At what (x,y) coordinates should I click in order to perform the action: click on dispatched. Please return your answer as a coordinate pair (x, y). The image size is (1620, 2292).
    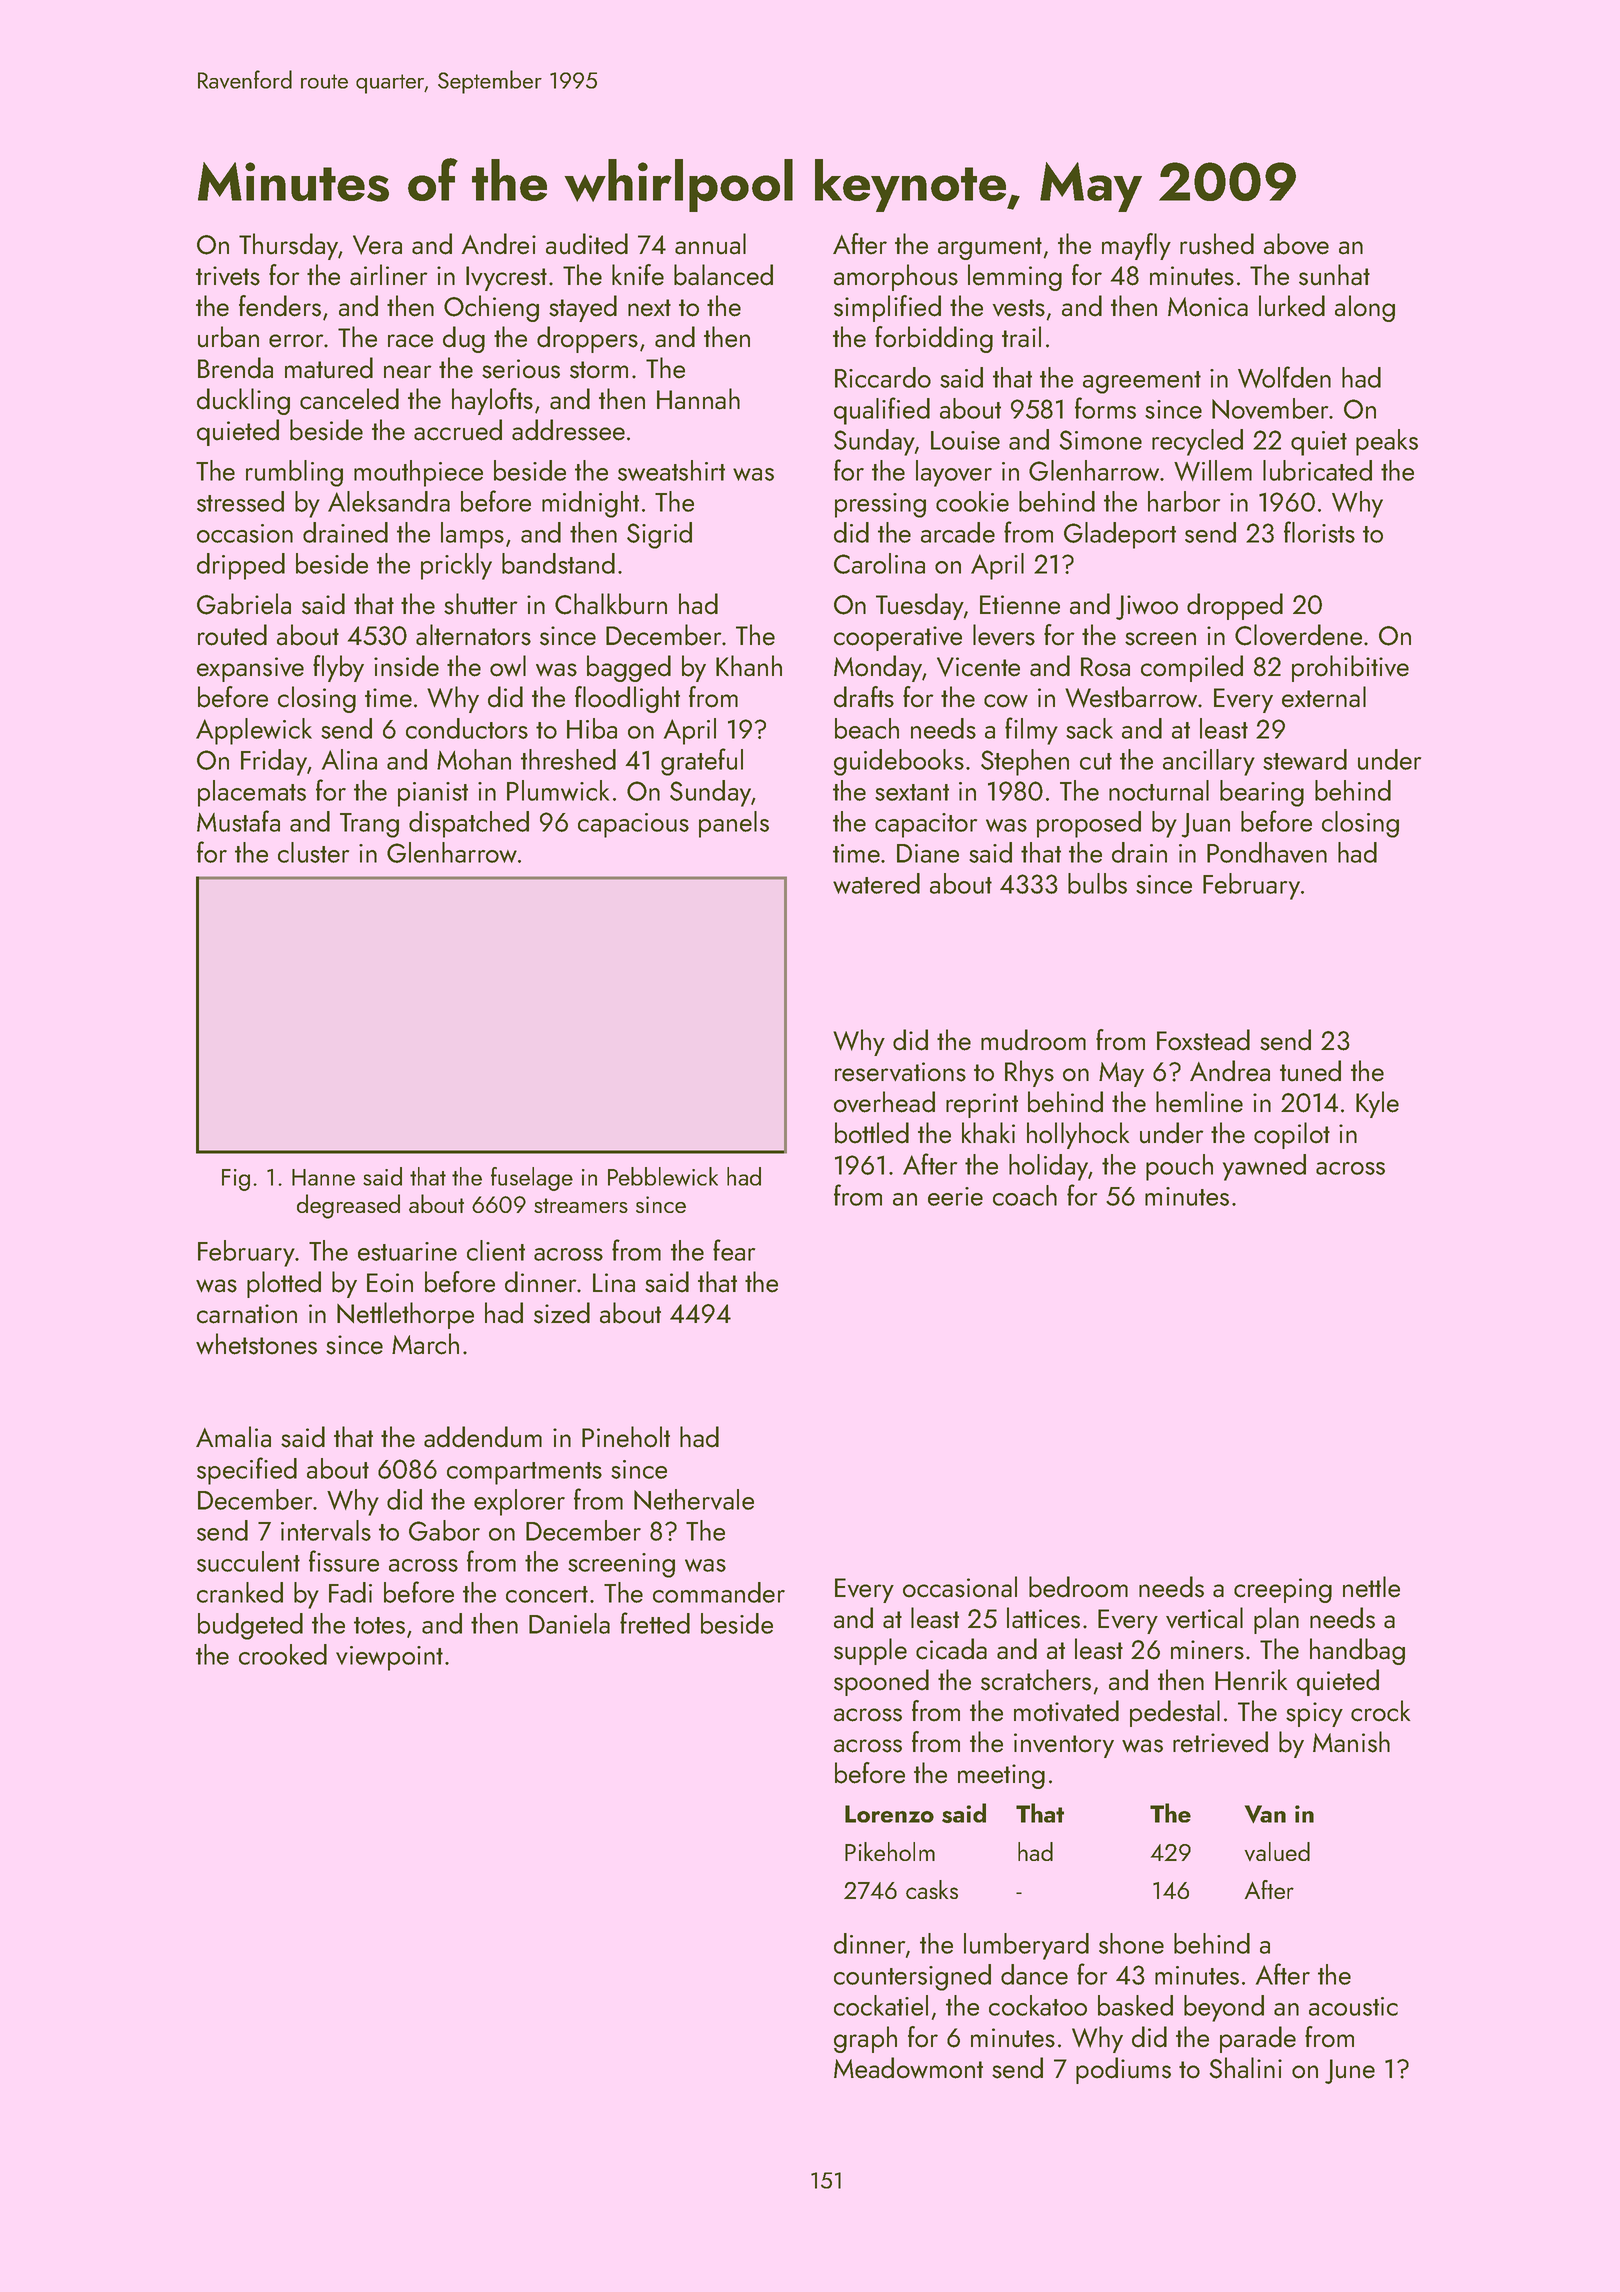
    Looking at the image, I should click on (469, 824).
